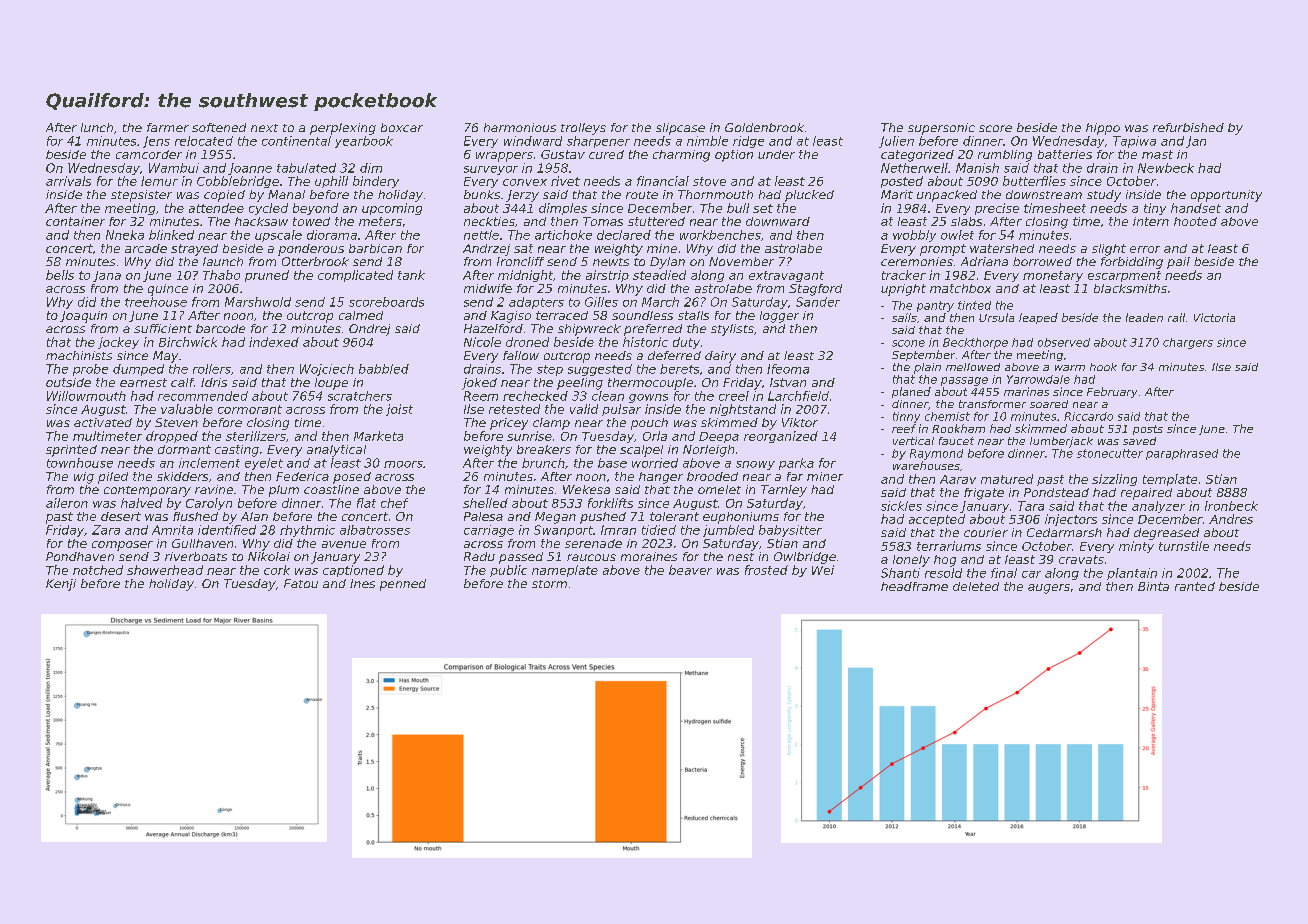 The image size is (1308, 924). I want to click on Newbeck, so click(1166, 168).
